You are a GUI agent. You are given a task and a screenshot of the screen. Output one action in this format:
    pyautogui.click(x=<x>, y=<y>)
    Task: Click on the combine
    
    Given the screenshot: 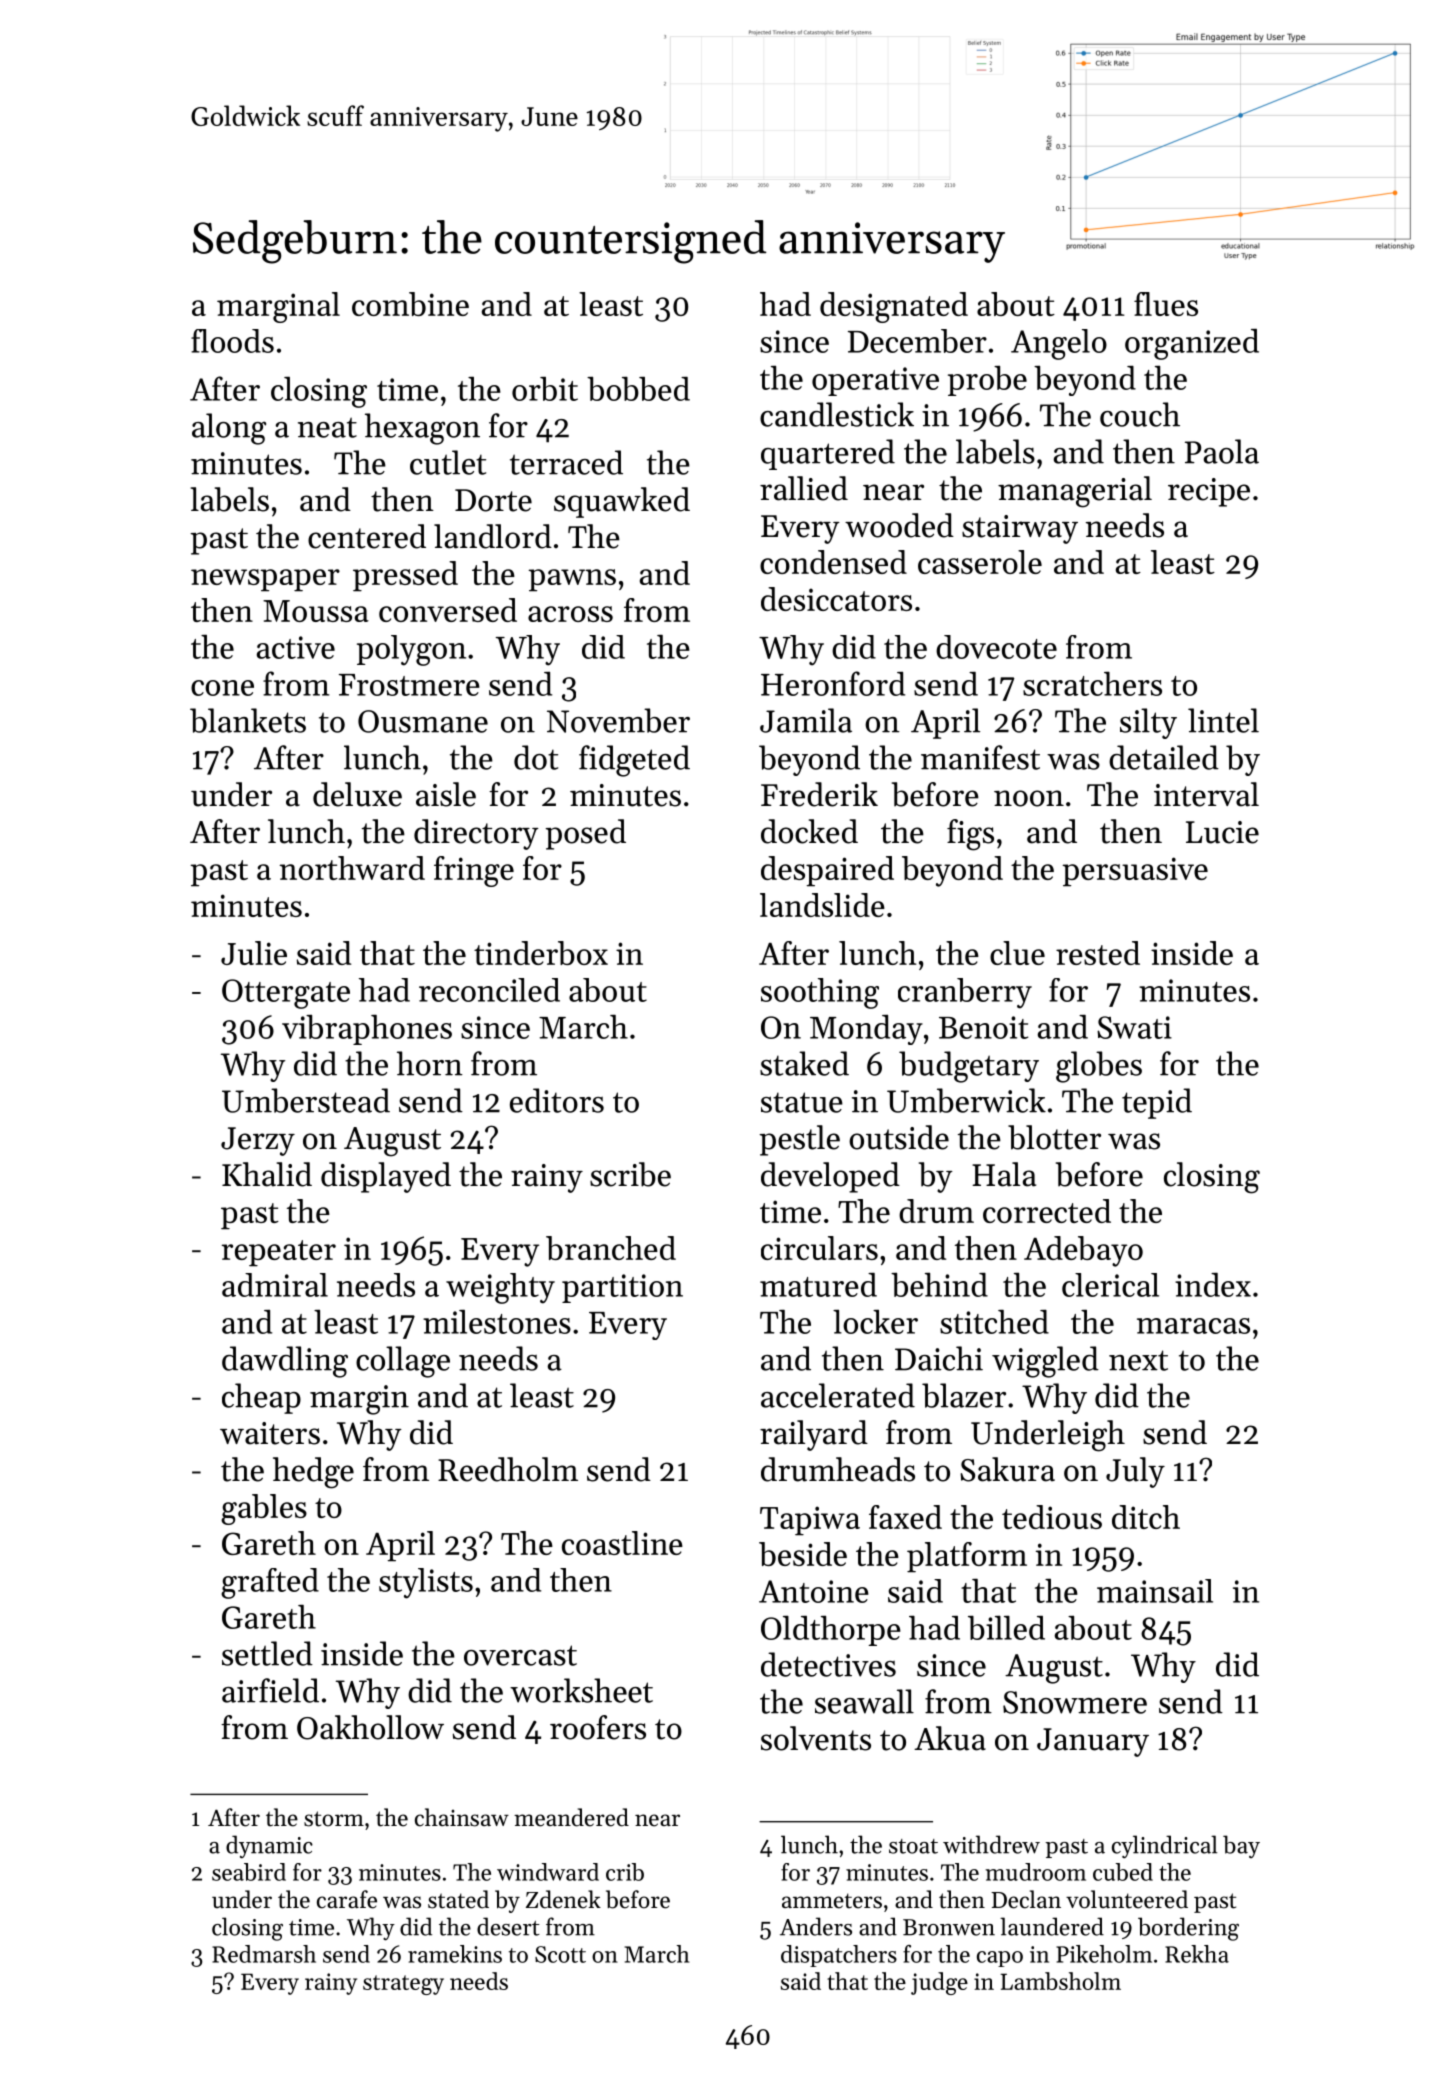 What is the action you would take?
    pyautogui.click(x=410, y=304)
